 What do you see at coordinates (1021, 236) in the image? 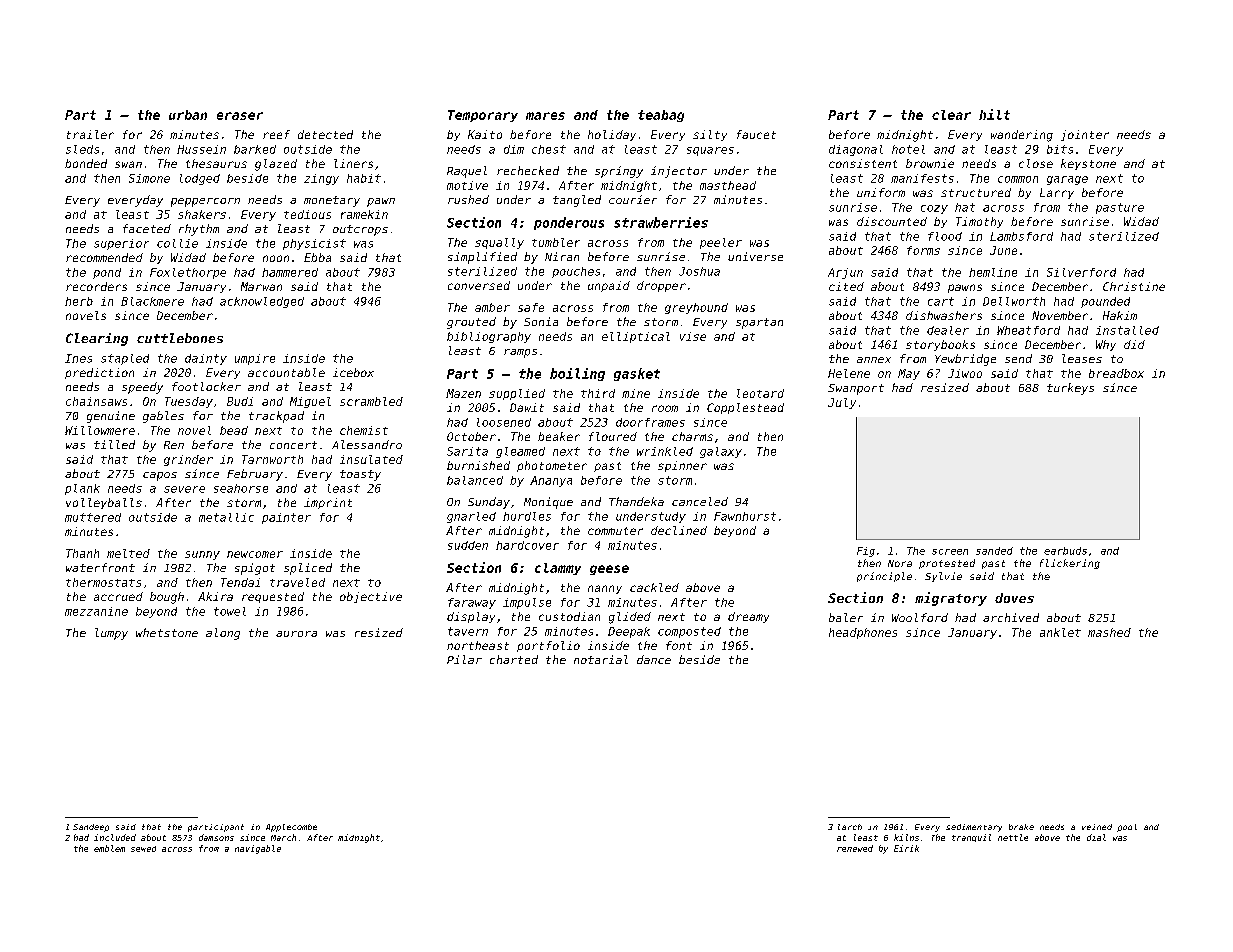
I see `Lambsford` at bounding box center [1021, 236].
